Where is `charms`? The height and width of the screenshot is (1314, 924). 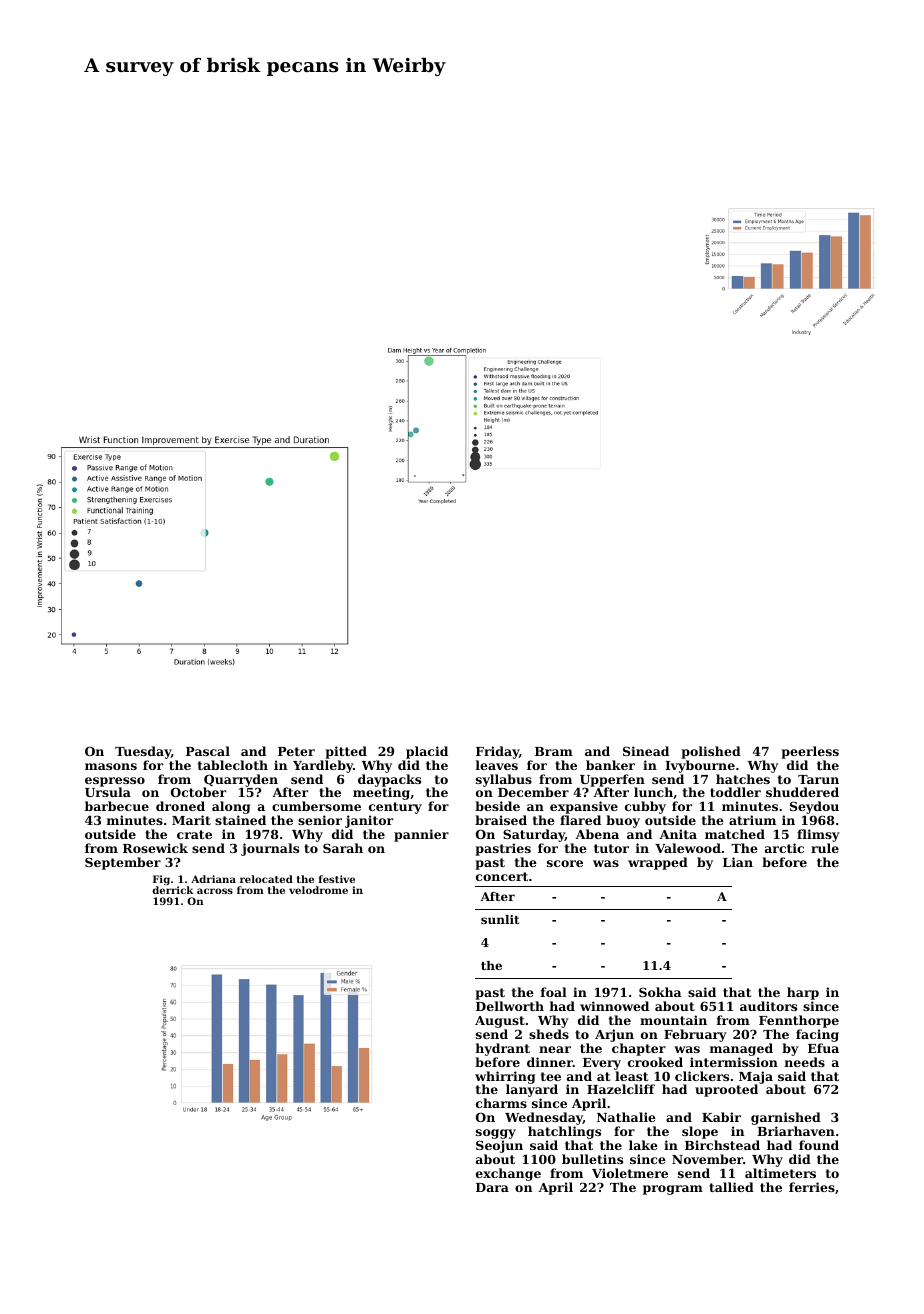
charms is located at coordinates (501, 1103).
